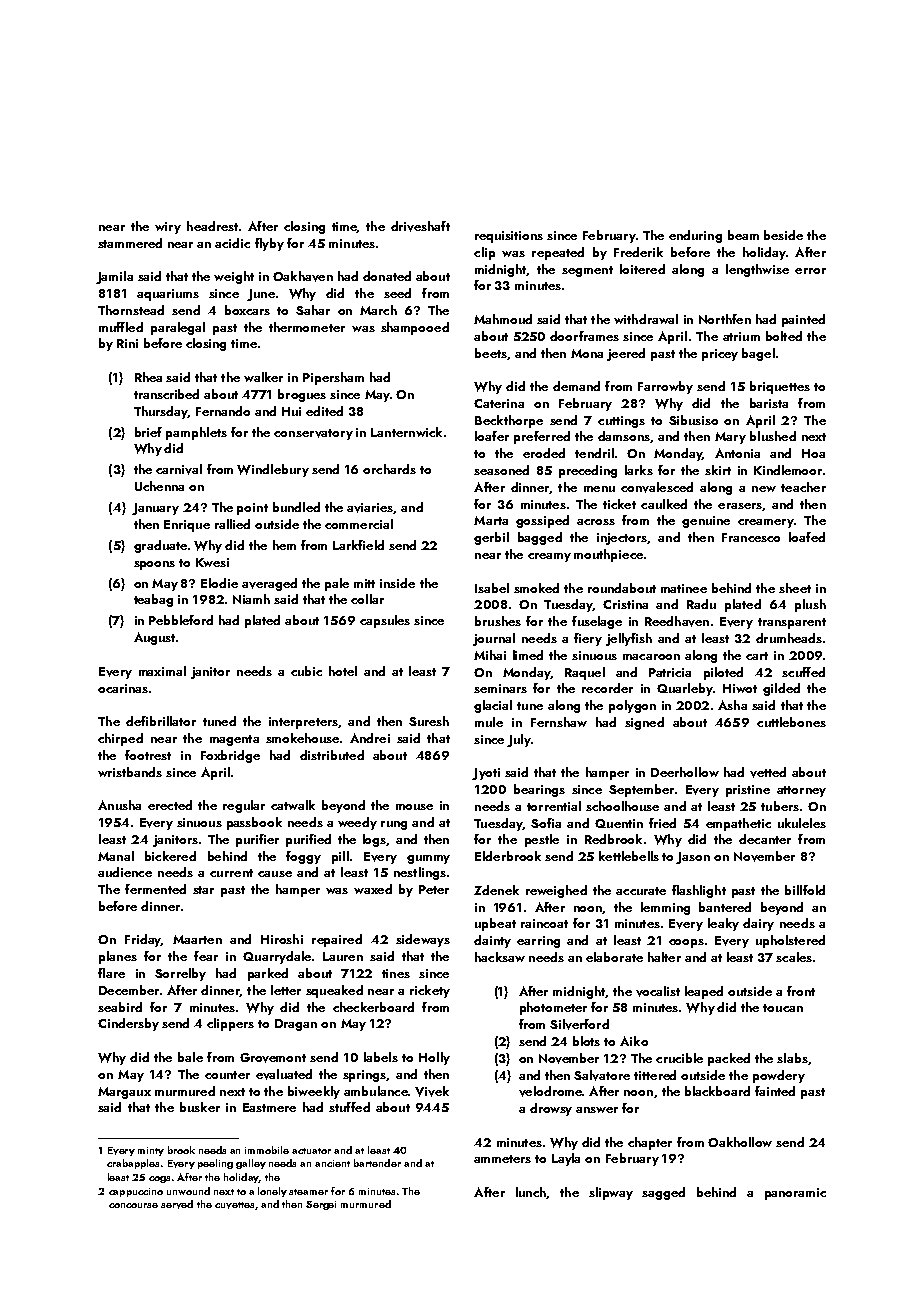  I want to click on requisitions, so click(509, 237).
